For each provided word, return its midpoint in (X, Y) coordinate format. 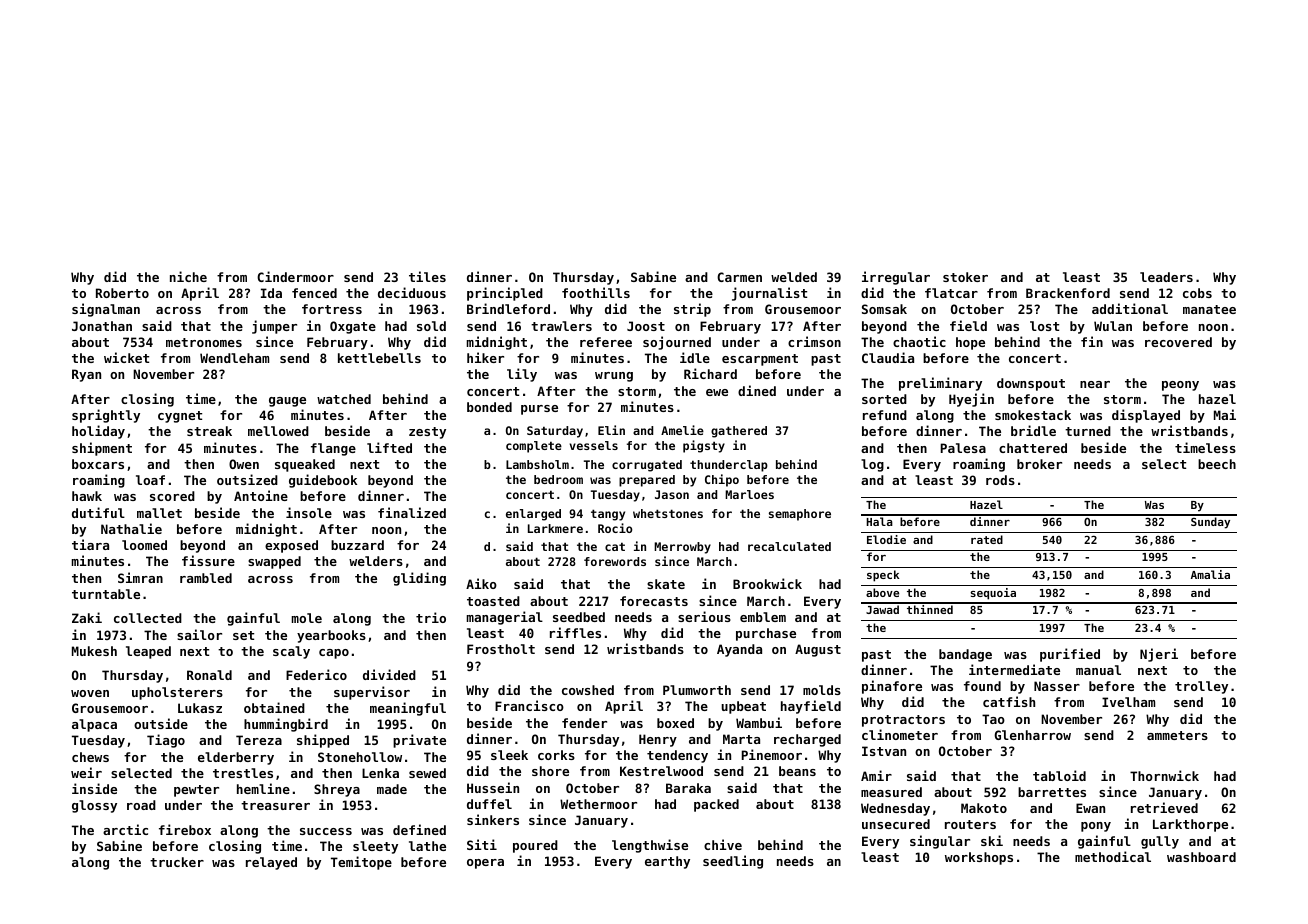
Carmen (739, 277)
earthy (667, 862)
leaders (1166, 277)
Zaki (87, 617)
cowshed (588, 690)
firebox (185, 829)
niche (188, 276)
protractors (903, 721)
